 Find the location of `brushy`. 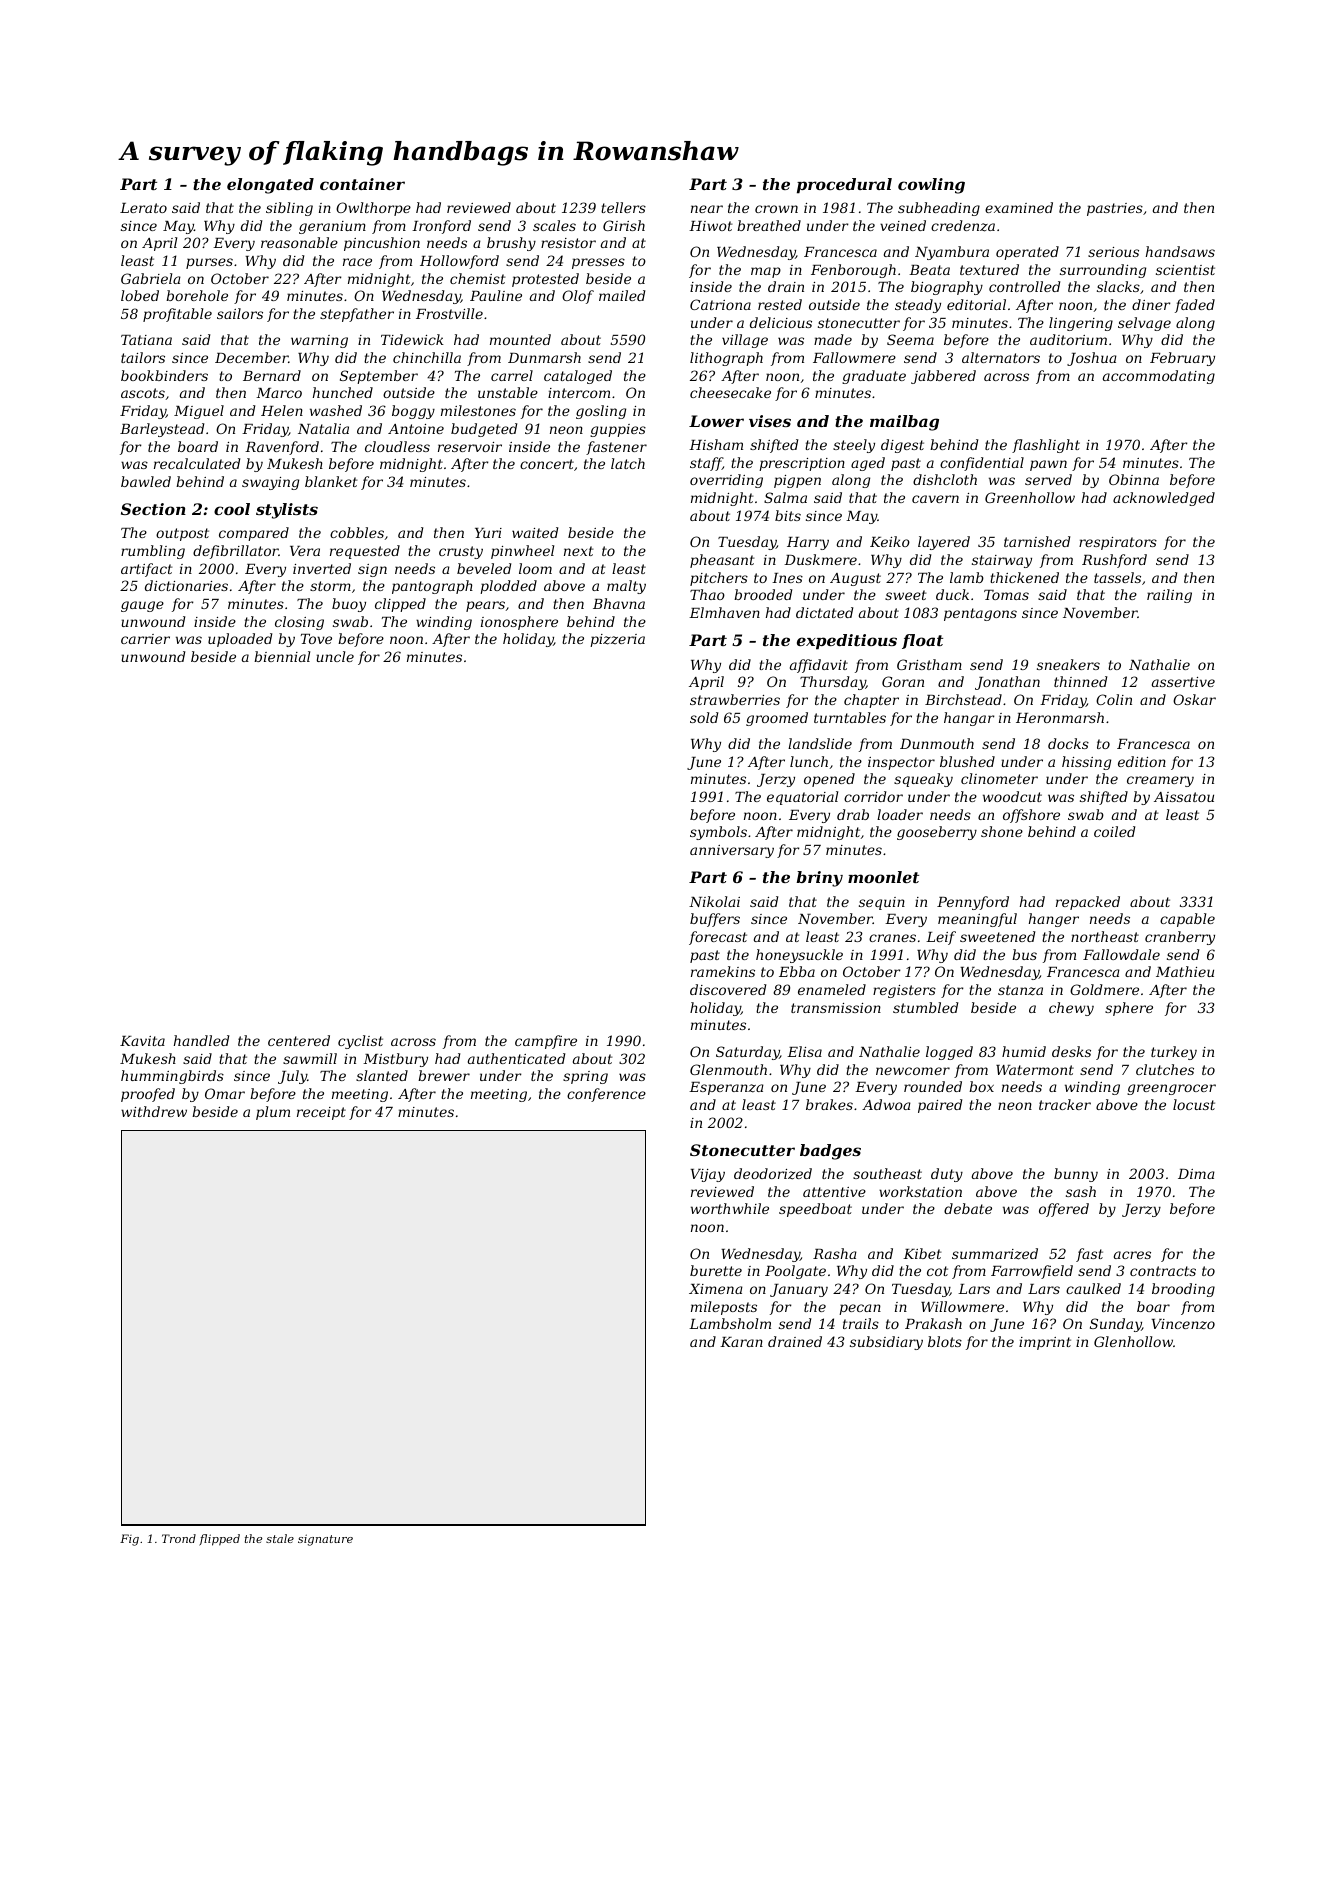

brushy is located at coordinates (511, 244).
